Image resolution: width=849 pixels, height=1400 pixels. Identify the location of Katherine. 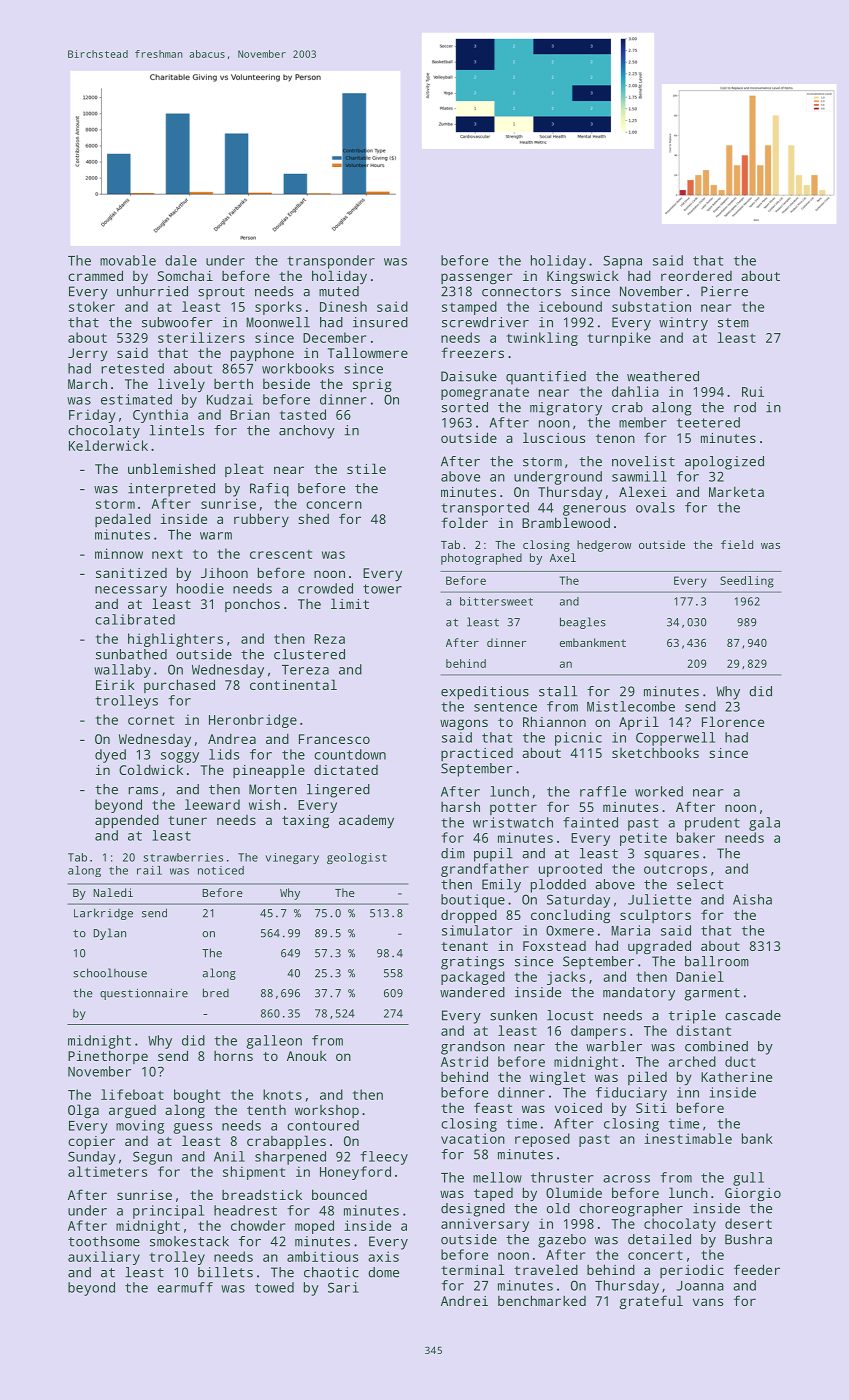
(736, 1077).
